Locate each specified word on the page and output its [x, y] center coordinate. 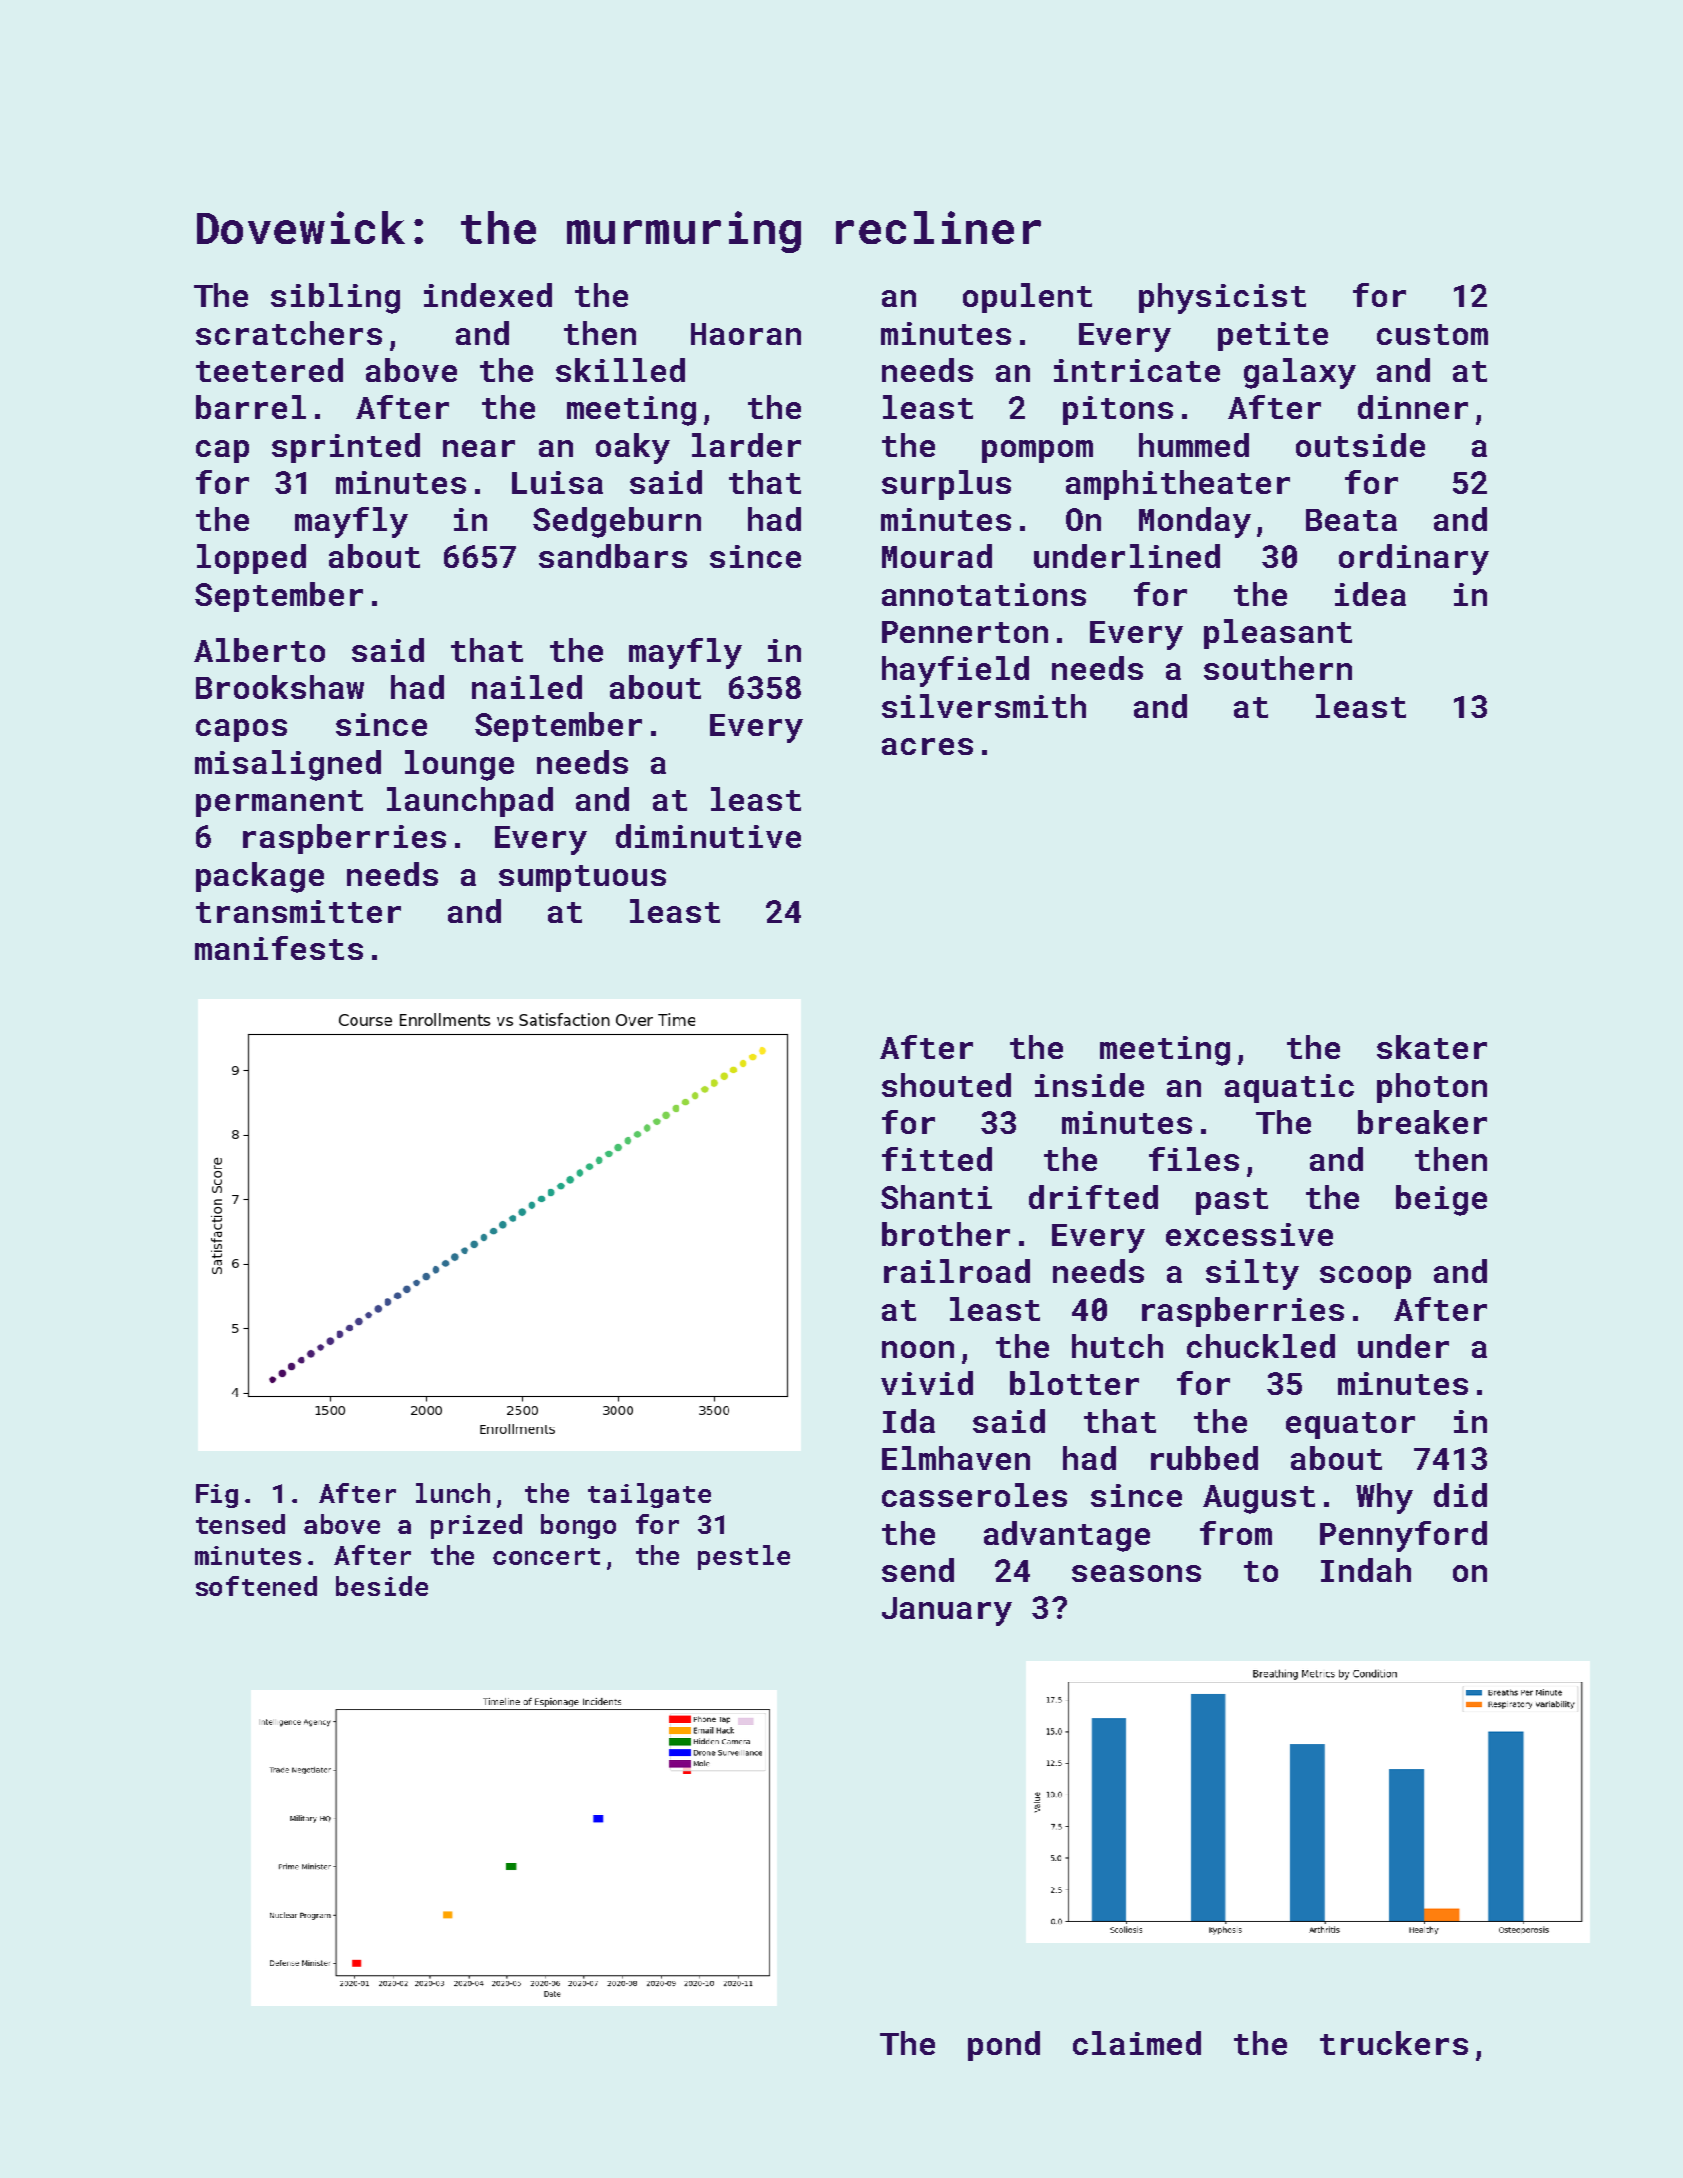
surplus [946, 485]
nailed [527, 687]
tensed [240, 1524]
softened [256, 1586]
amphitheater [1178, 485]
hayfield [955, 671]
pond [1004, 2046]
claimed [1137, 2043]
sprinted [346, 448]
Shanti [936, 1197]
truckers [1394, 2043]
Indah [1366, 1570]
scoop [1365, 1277]
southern [1278, 668]
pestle [744, 1557]
